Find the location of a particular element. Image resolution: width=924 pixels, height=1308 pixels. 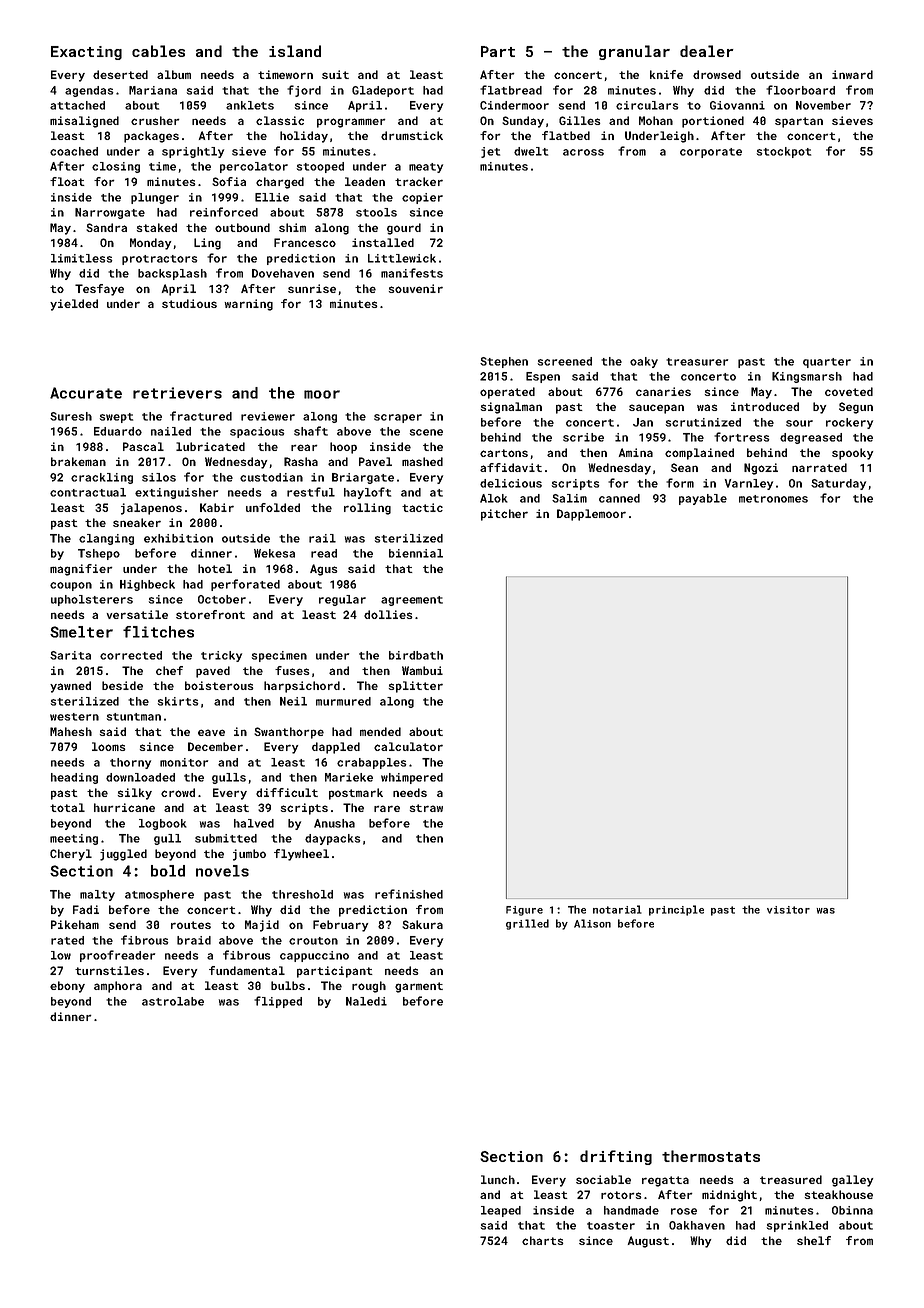

corporate is located at coordinates (711, 153).
